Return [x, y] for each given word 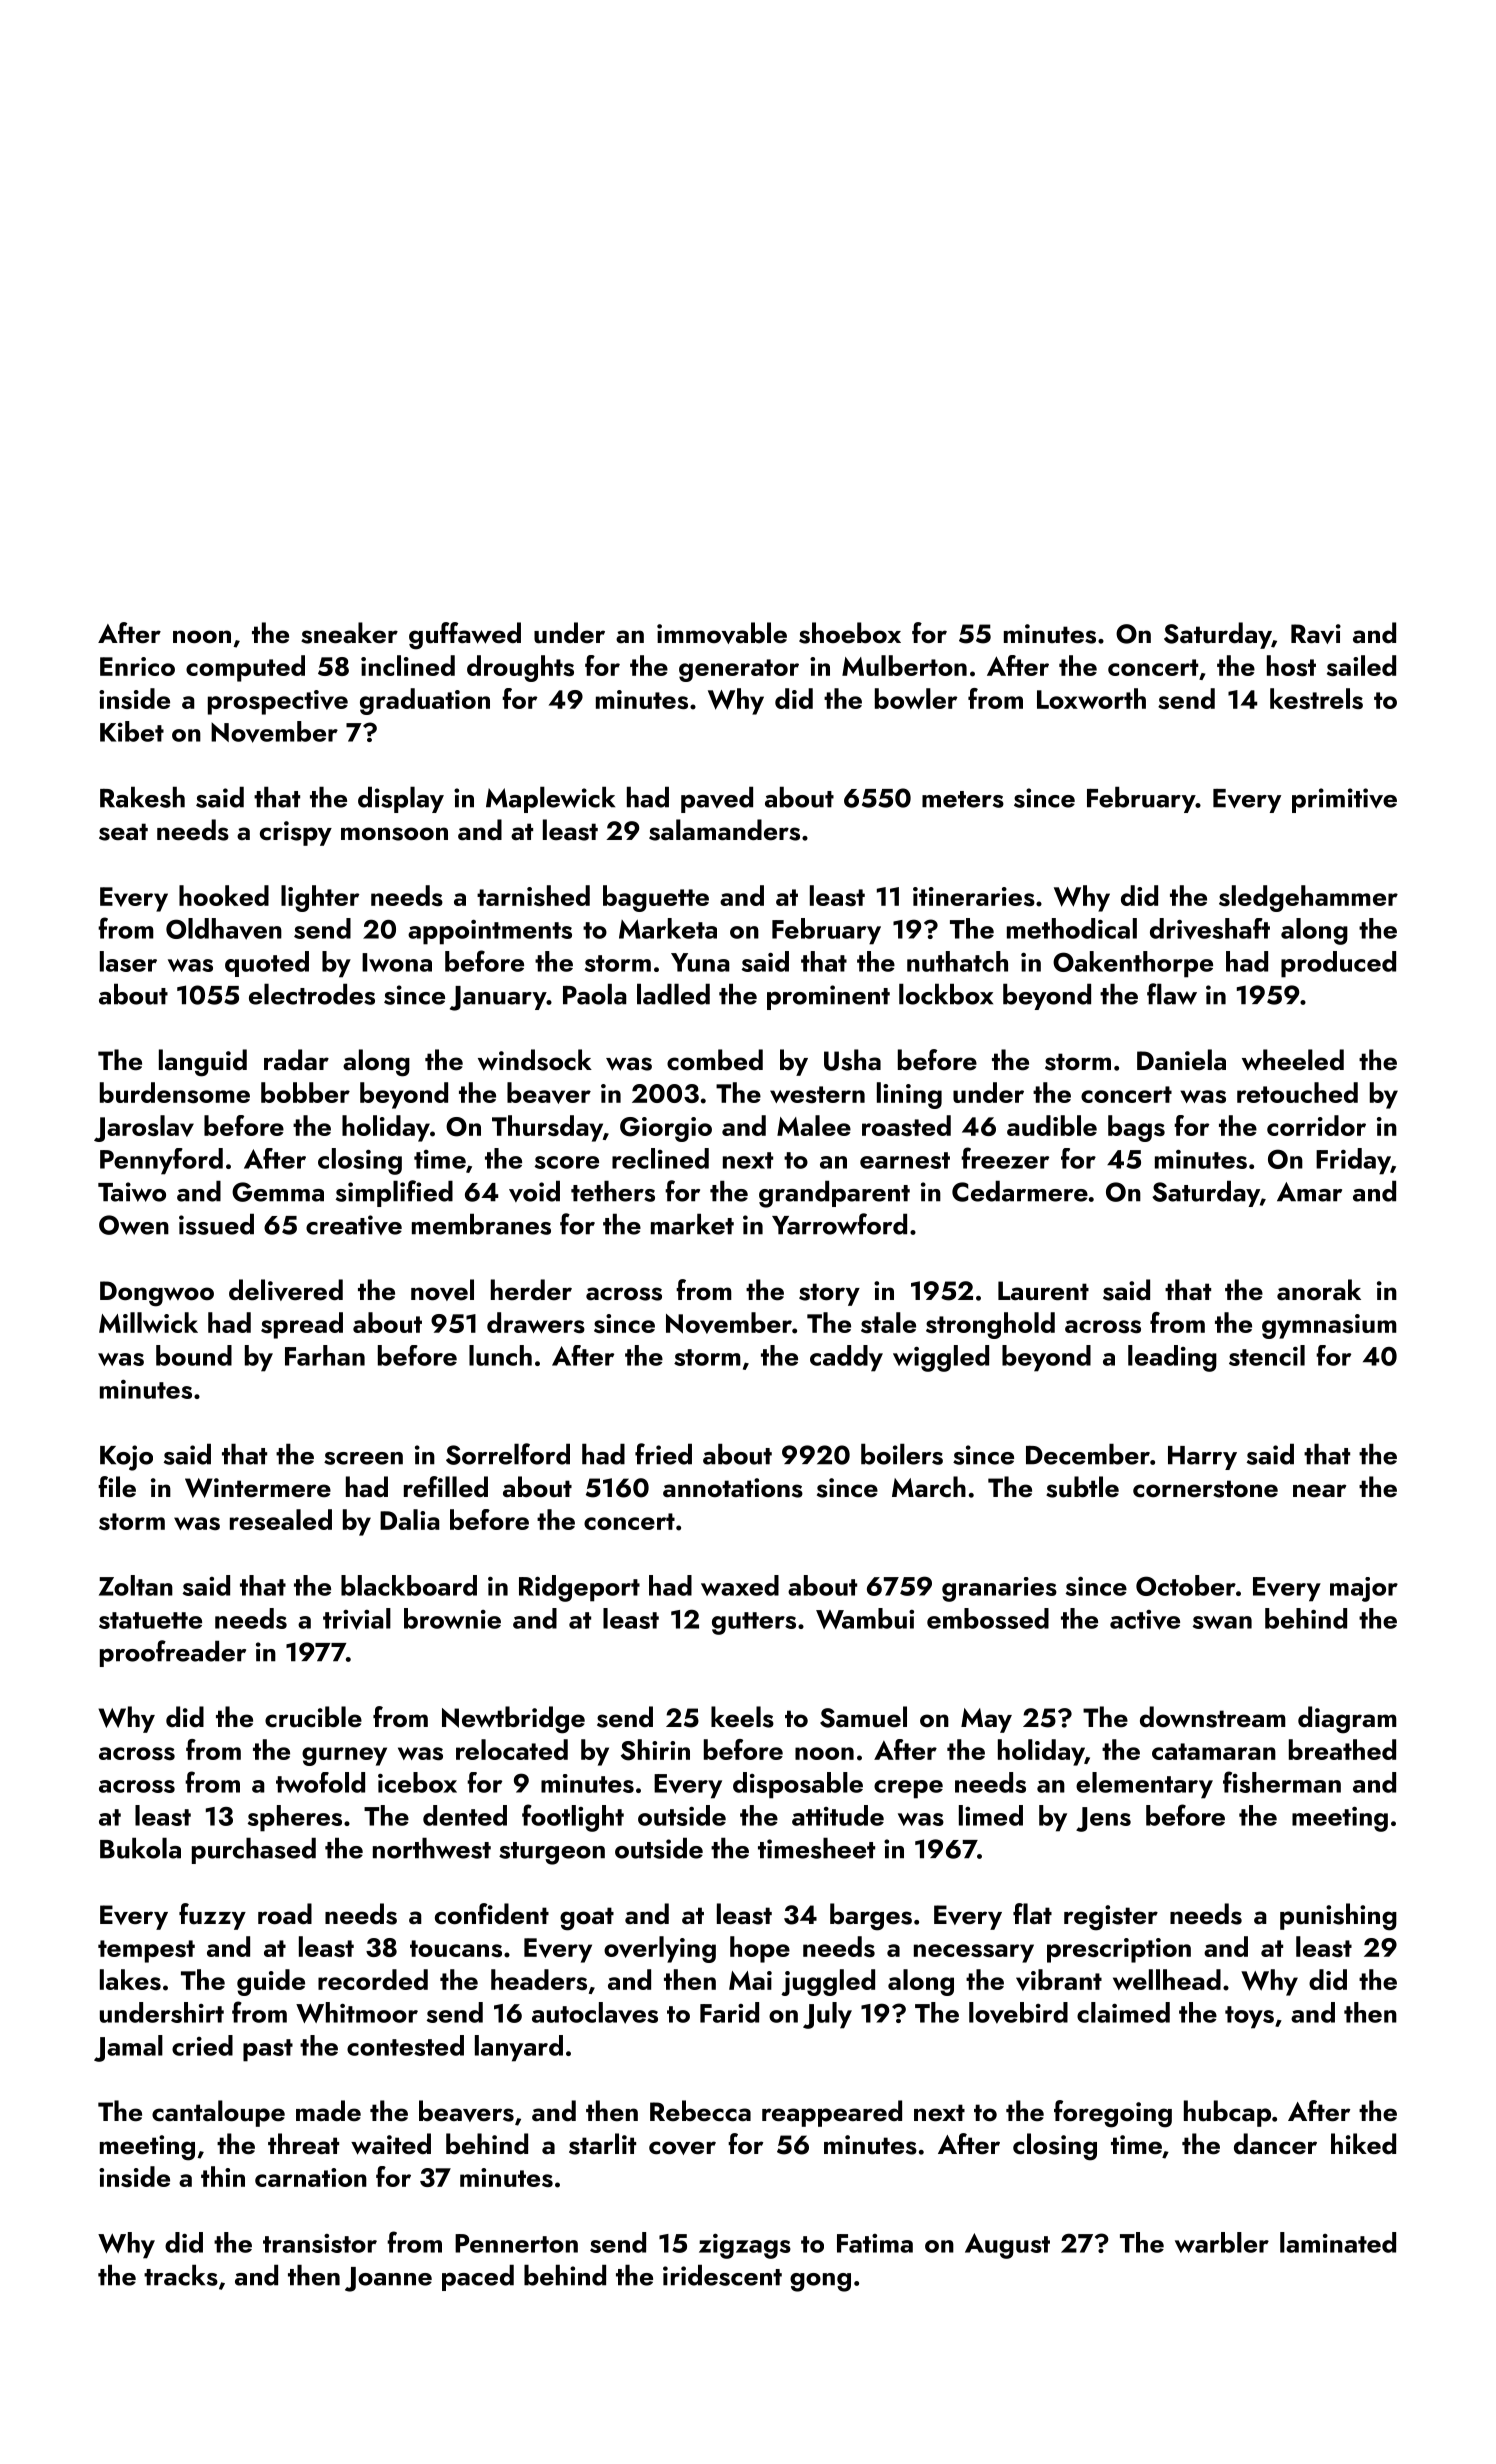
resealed [281, 1519]
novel [442, 1290]
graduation [425, 701]
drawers [536, 1322]
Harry [1202, 1458]
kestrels [1316, 698]
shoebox [850, 633]
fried [663, 1454]
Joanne [388, 2279]
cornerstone [1205, 1489]
